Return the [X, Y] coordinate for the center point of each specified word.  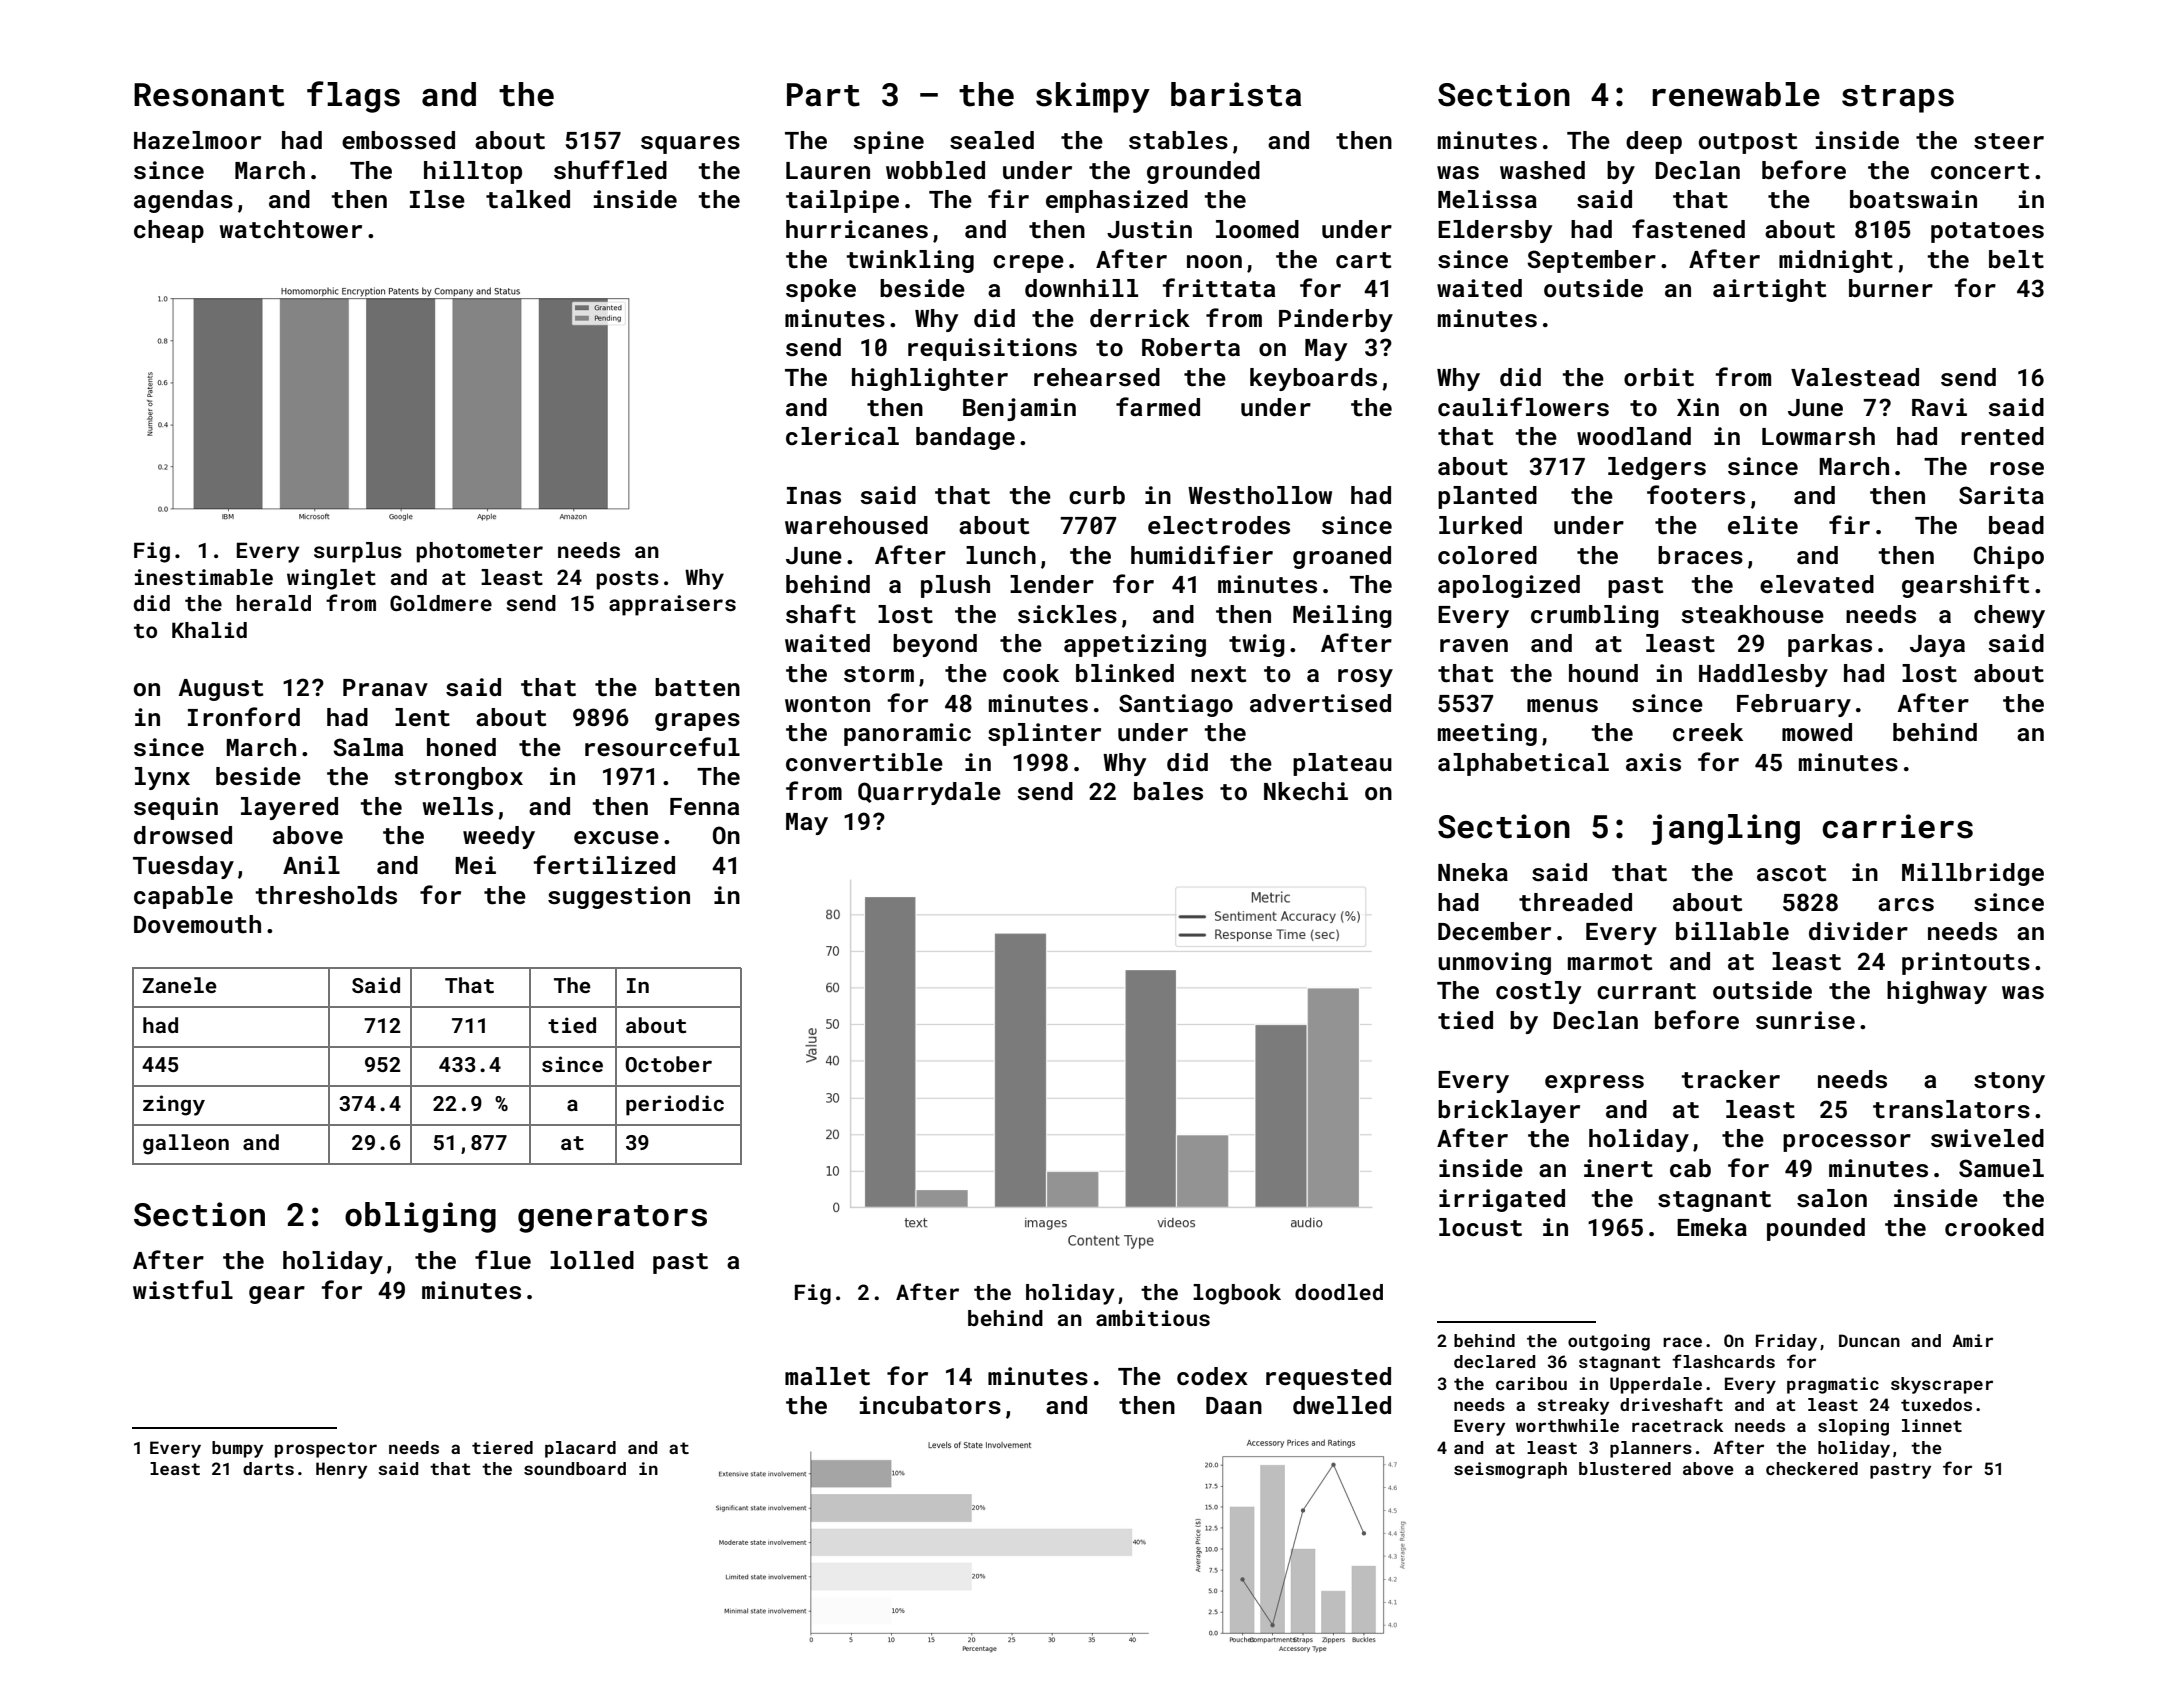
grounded [1203, 172]
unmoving [1494, 963]
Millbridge [1973, 874]
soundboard [575, 1468]
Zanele [180, 985]
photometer [480, 552]
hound [1603, 673]
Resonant [209, 95]
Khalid [209, 630]
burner [1891, 288]
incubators [930, 1405]
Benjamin [1019, 409]
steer [2009, 141]
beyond [935, 645]
